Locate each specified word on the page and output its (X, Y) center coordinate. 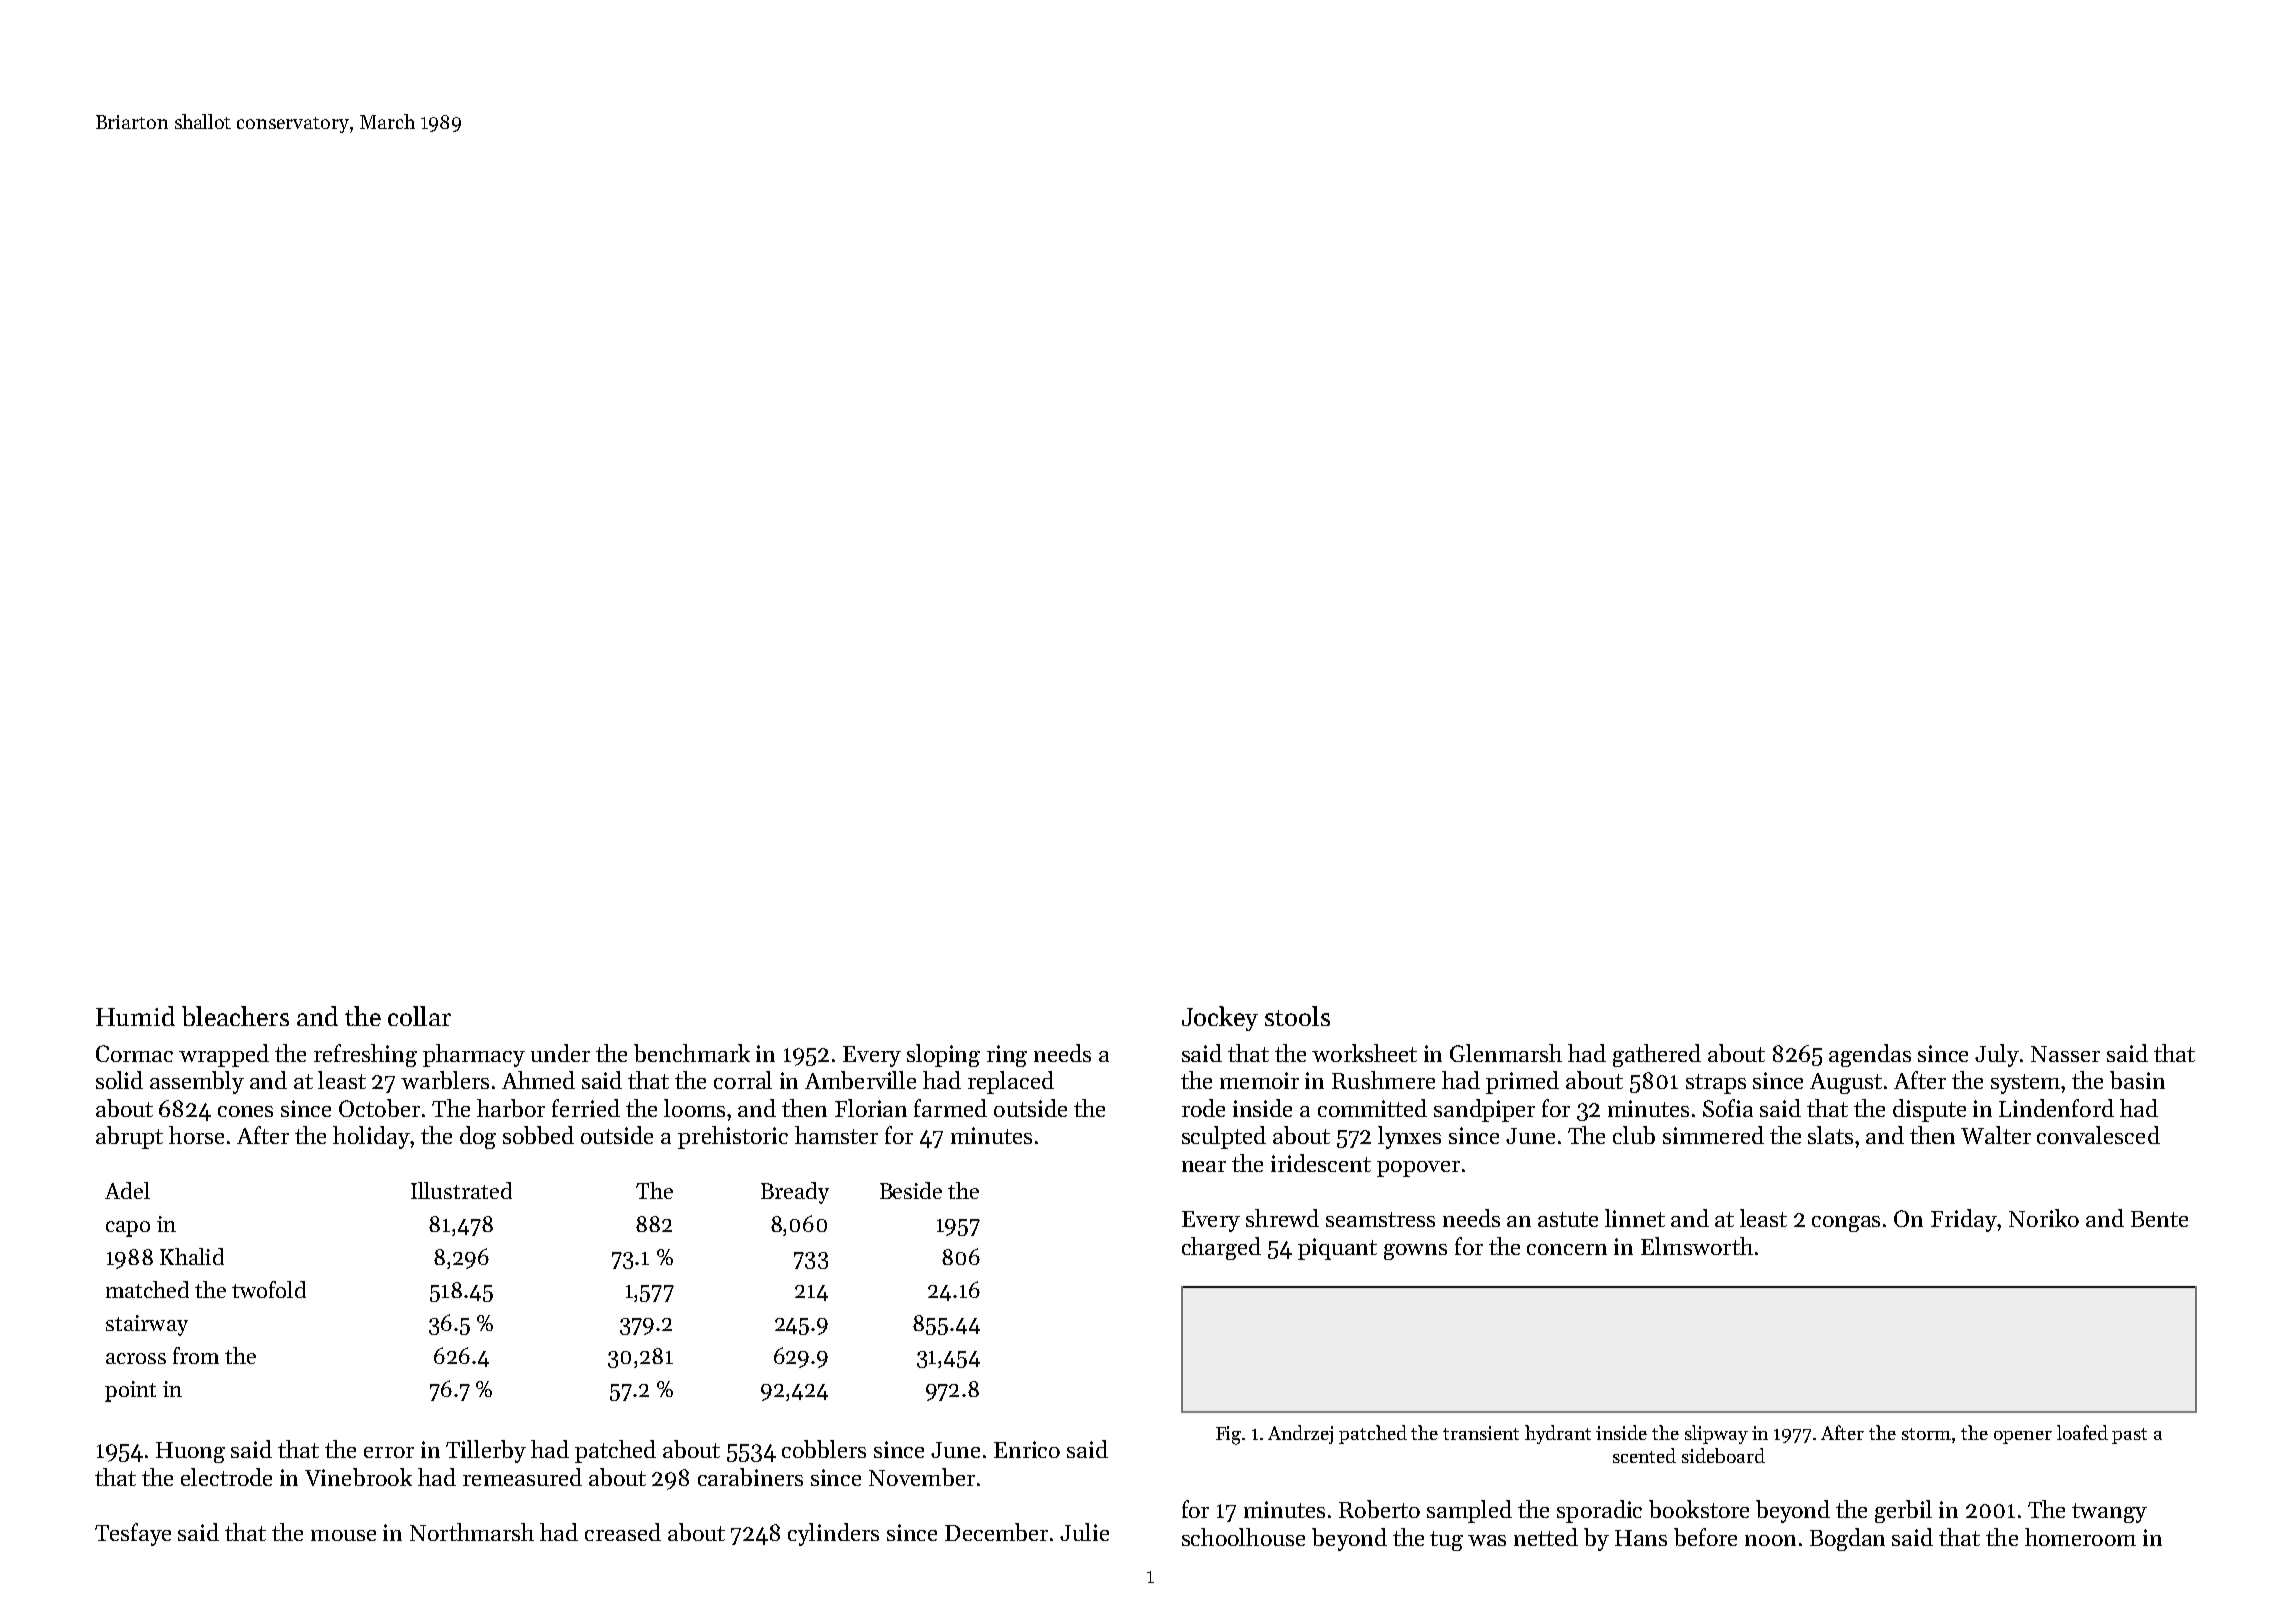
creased (623, 1532)
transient (1481, 1433)
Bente (2159, 1219)
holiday (371, 1137)
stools (1297, 1016)
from (196, 1355)
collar (419, 1016)
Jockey (1220, 1018)
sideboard (1723, 1455)
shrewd (1282, 1218)
